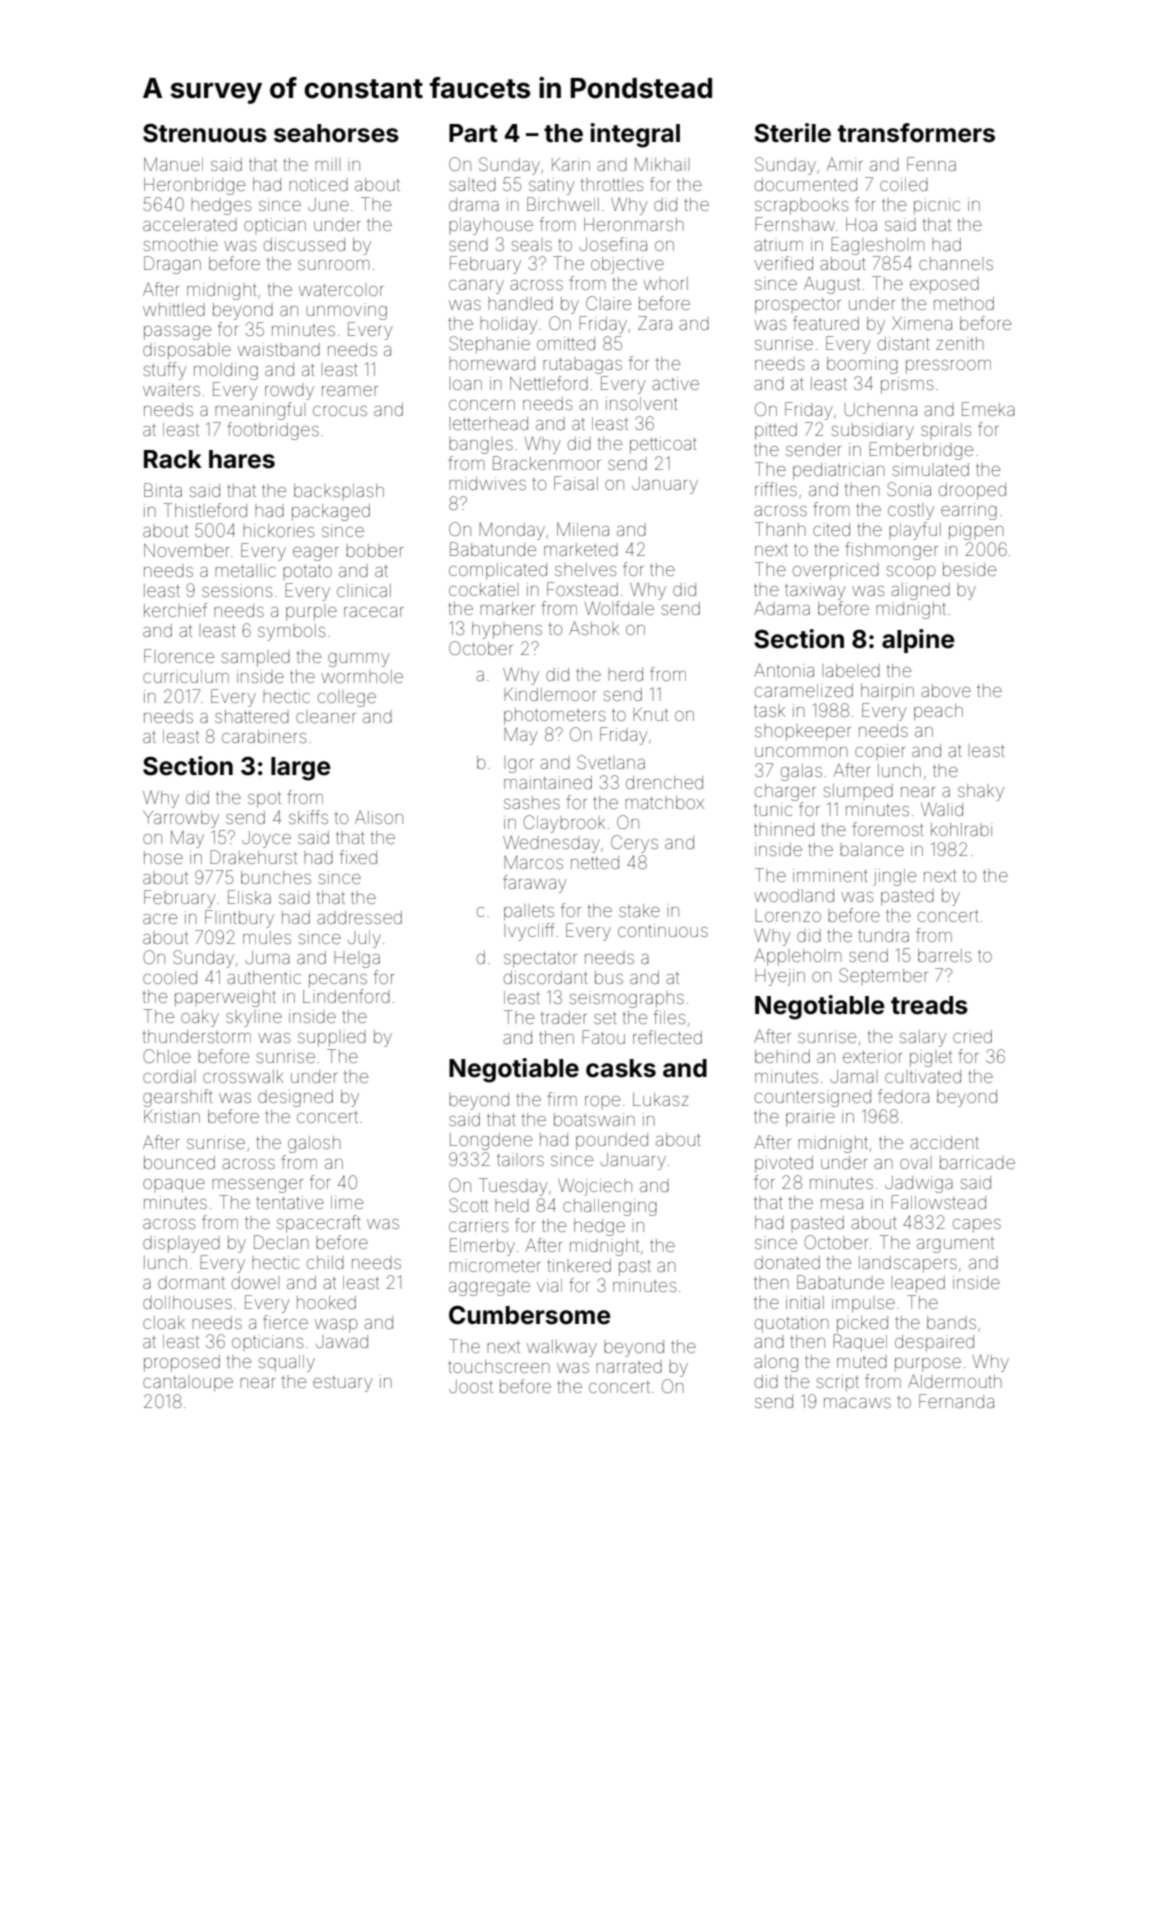 The width and height of the image is (1159, 1909). Describe the element at coordinates (776, 1363) in the image. I see `along` at that location.
